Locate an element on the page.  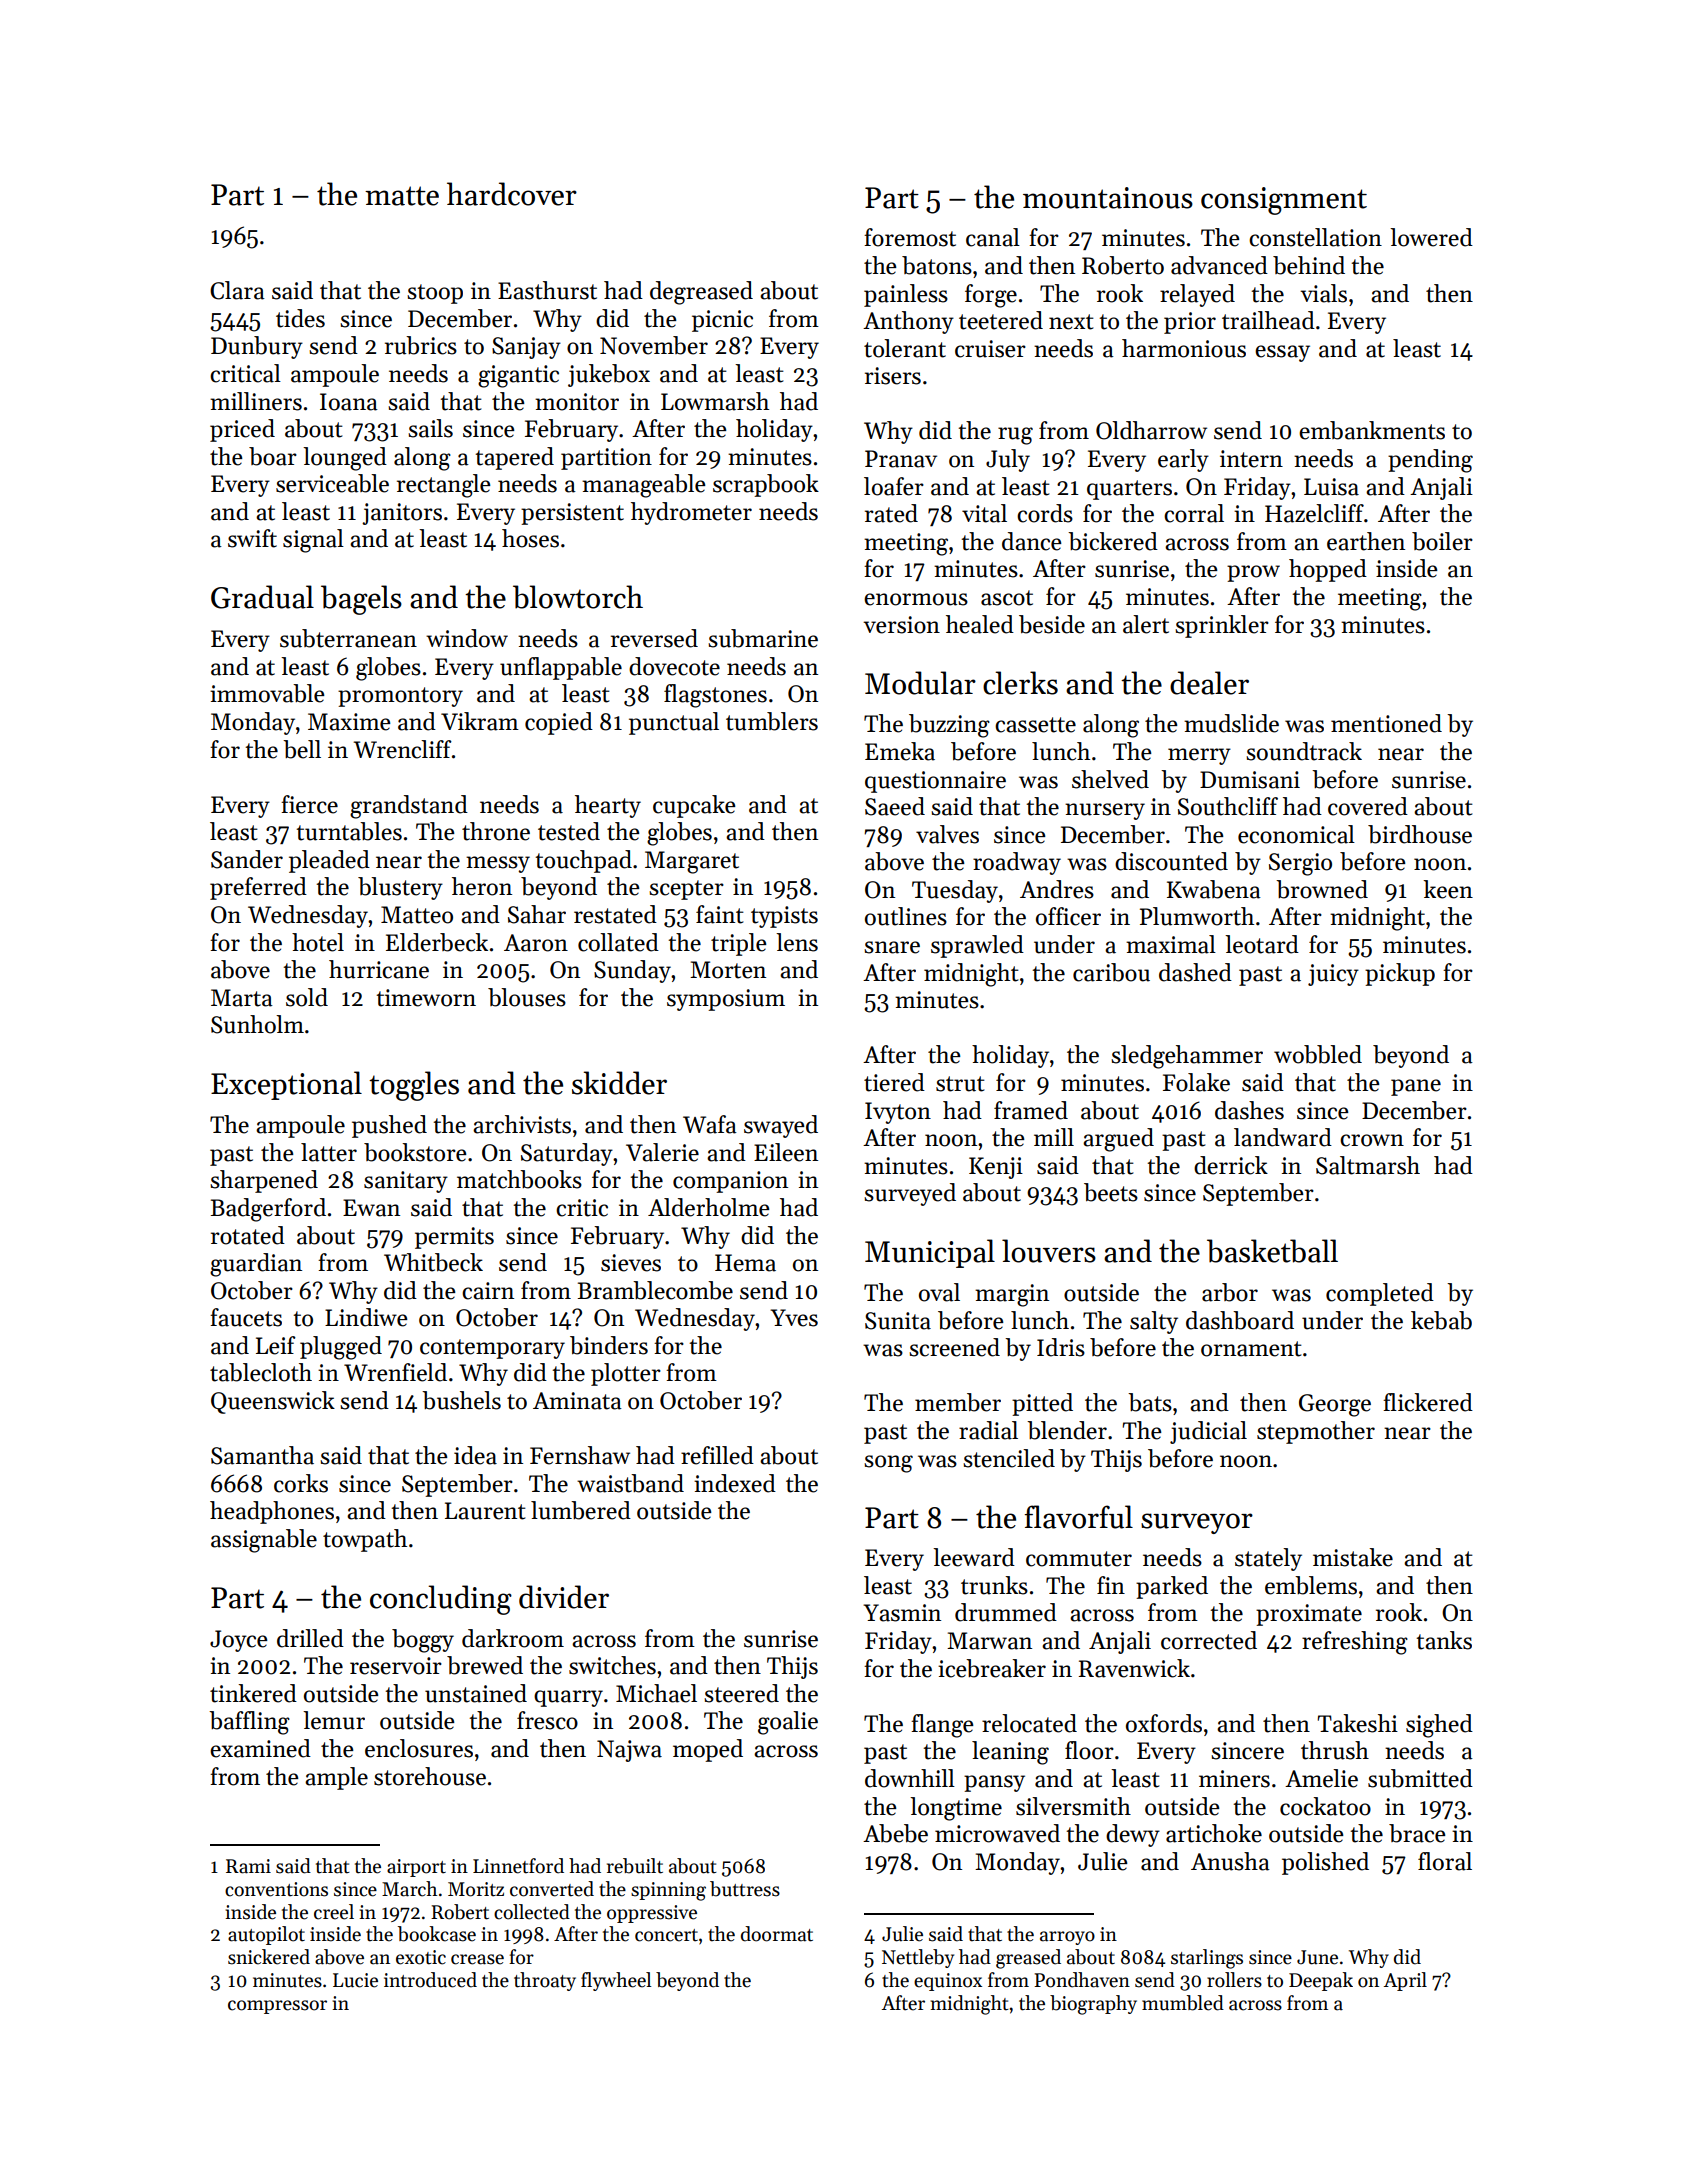
tides is located at coordinates (300, 318).
